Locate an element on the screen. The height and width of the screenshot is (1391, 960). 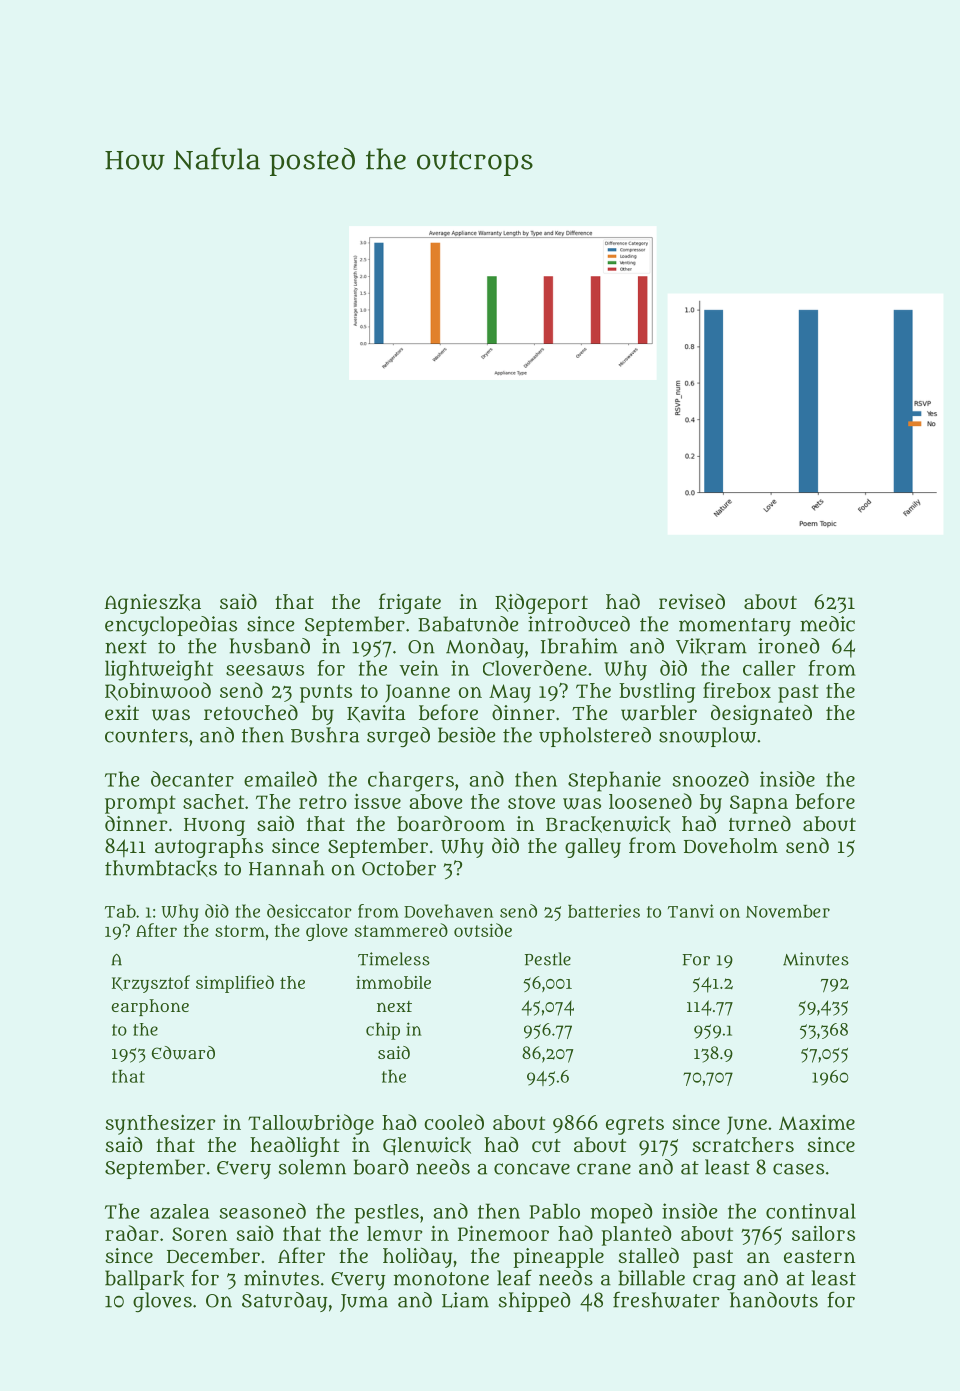
ballpark is located at coordinates (144, 1280).
